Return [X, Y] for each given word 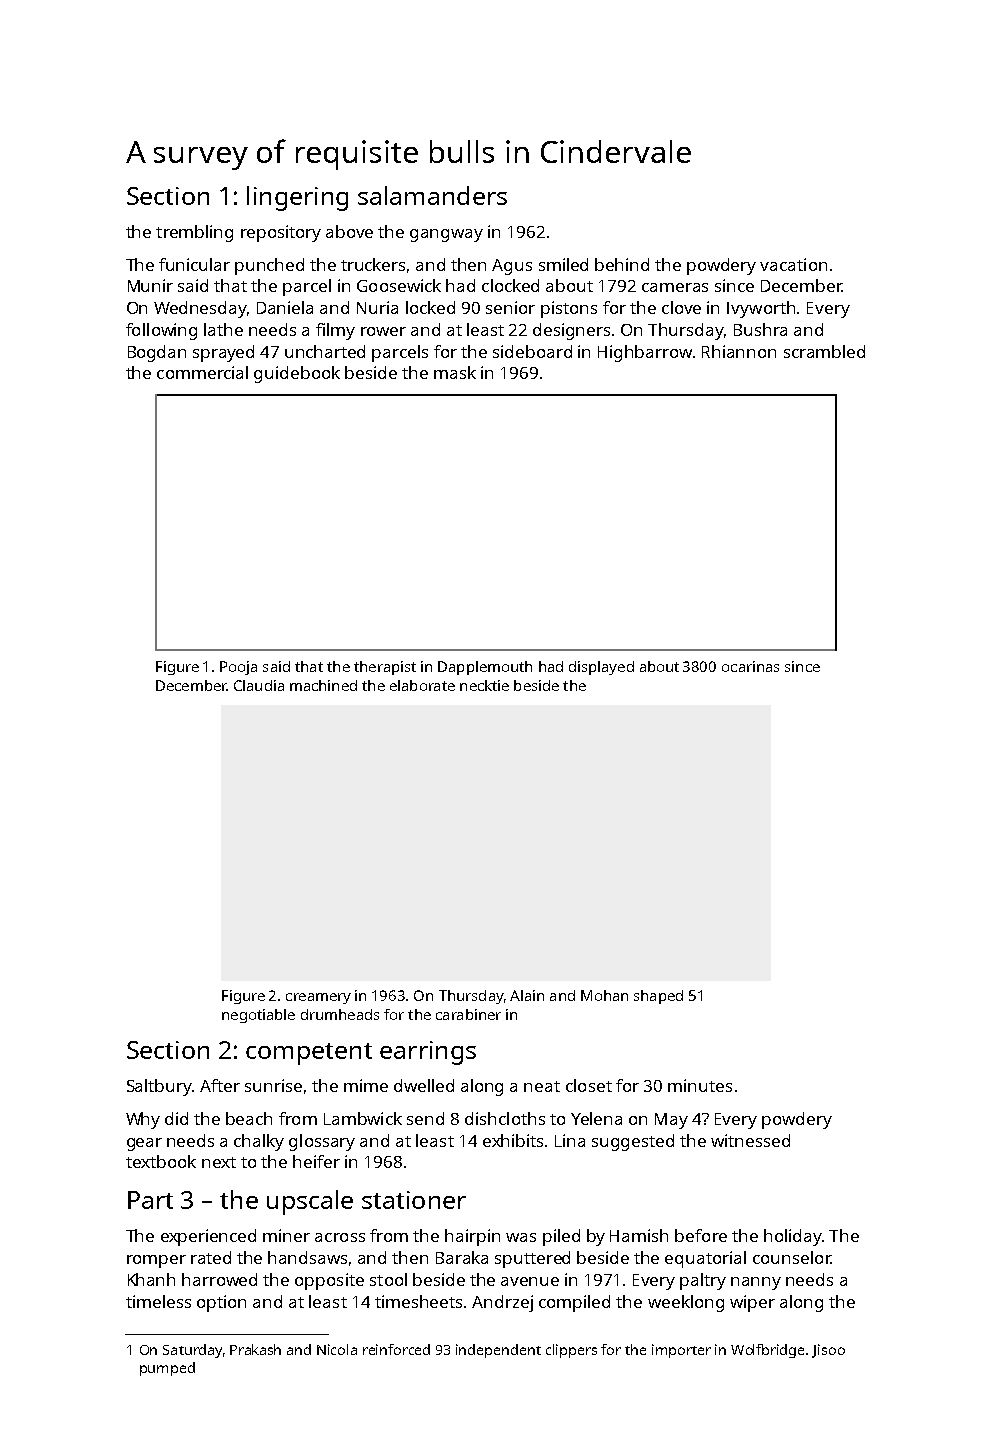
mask [455, 372]
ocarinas [750, 666]
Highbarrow [645, 353]
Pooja [238, 668]
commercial [202, 372]
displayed [601, 668]
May [671, 1121]
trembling [194, 233]
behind [622, 264]
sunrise [273, 1085]
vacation [793, 264]
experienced [208, 1237]
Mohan [604, 995]
